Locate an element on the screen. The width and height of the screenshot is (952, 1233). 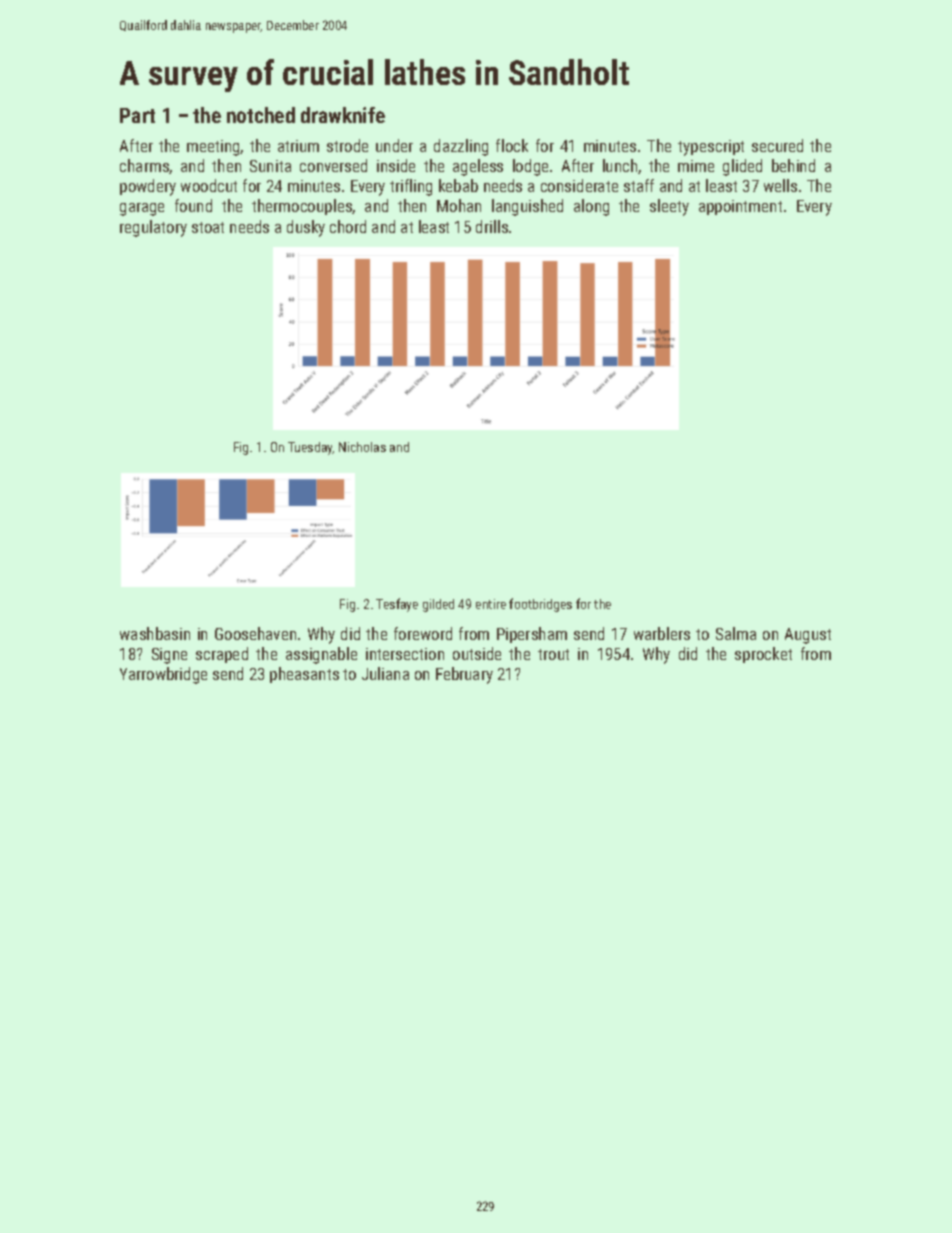
Nicholas is located at coordinates (362, 447).
